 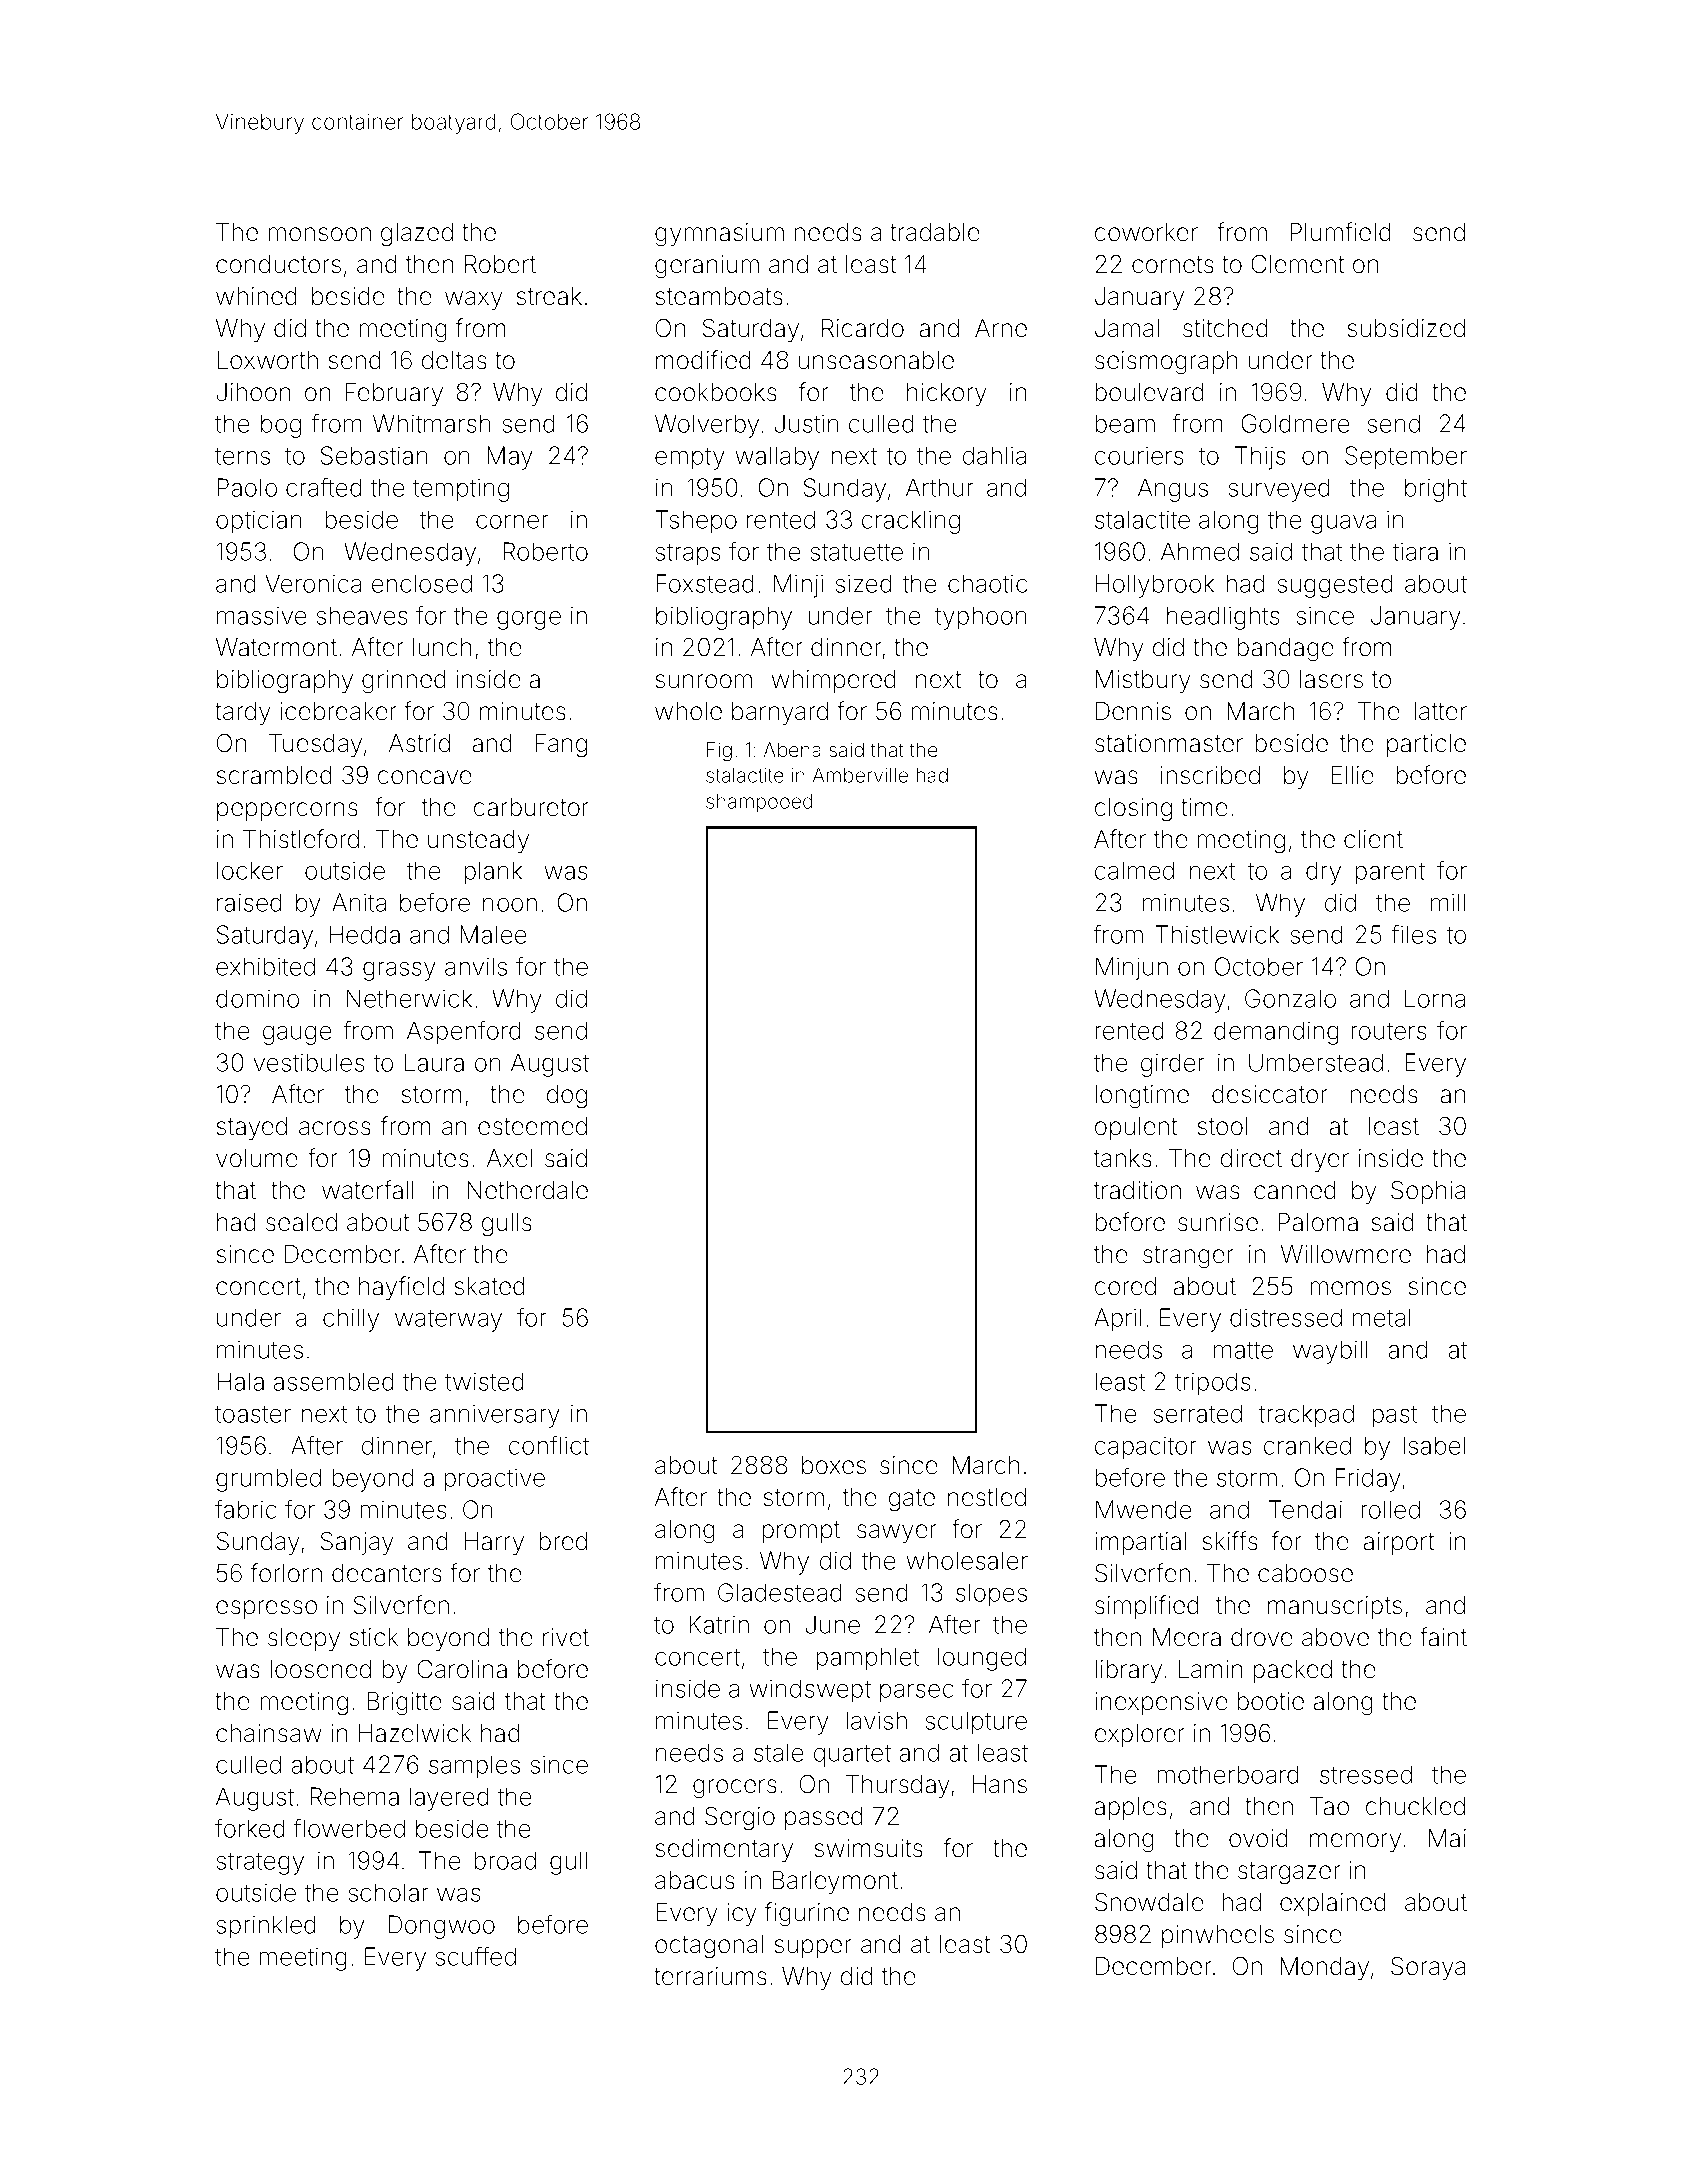 I want to click on scuffed, so click(x=475, y=1956).
